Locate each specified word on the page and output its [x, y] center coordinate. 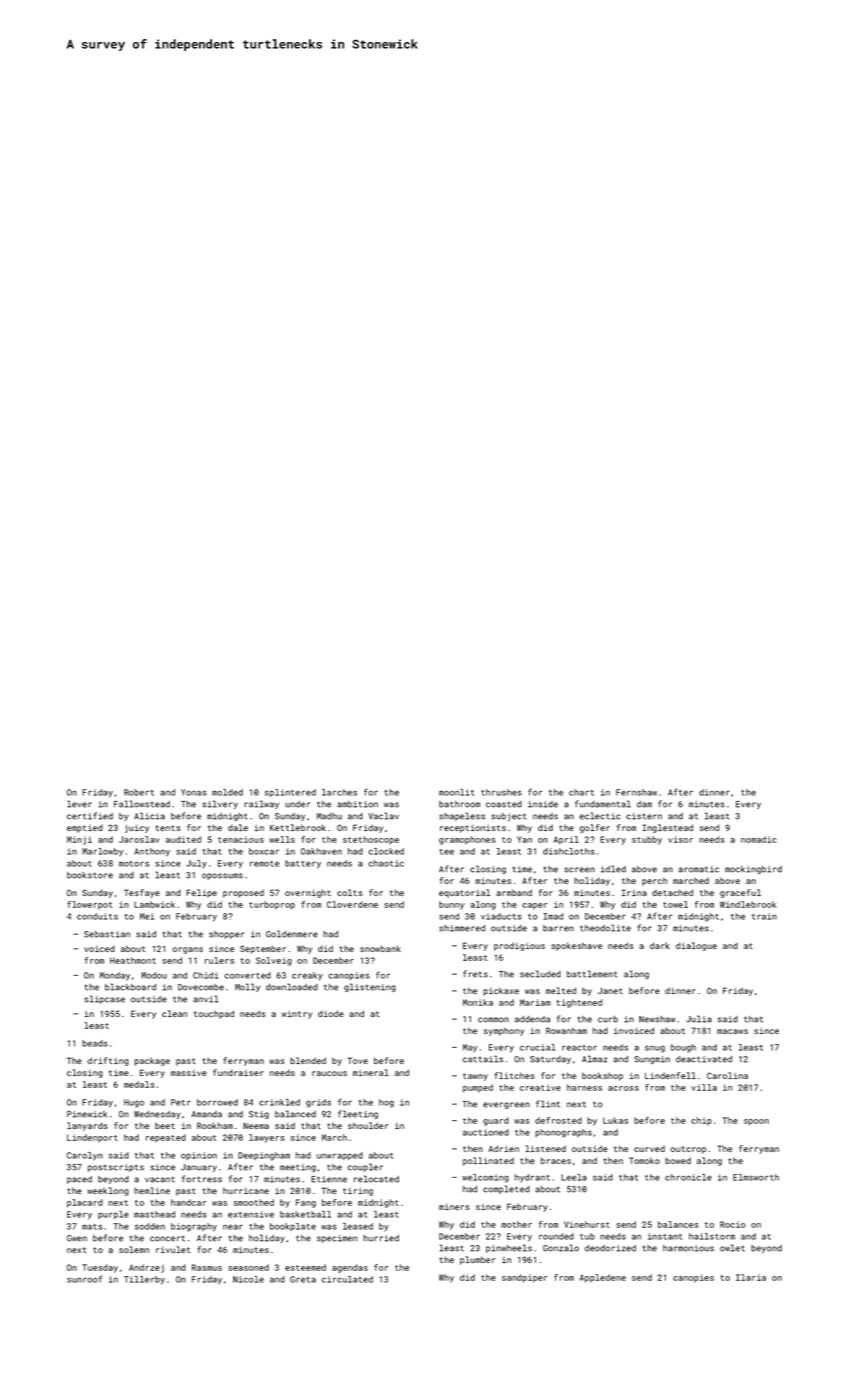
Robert [139, 792]
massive [189, 1073]
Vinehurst [587, 1224]
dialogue [696, 946]
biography [194, 1227]
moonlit [457, 792]
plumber [477, 1260]
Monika [478, 1002]
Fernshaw [636, 792]
